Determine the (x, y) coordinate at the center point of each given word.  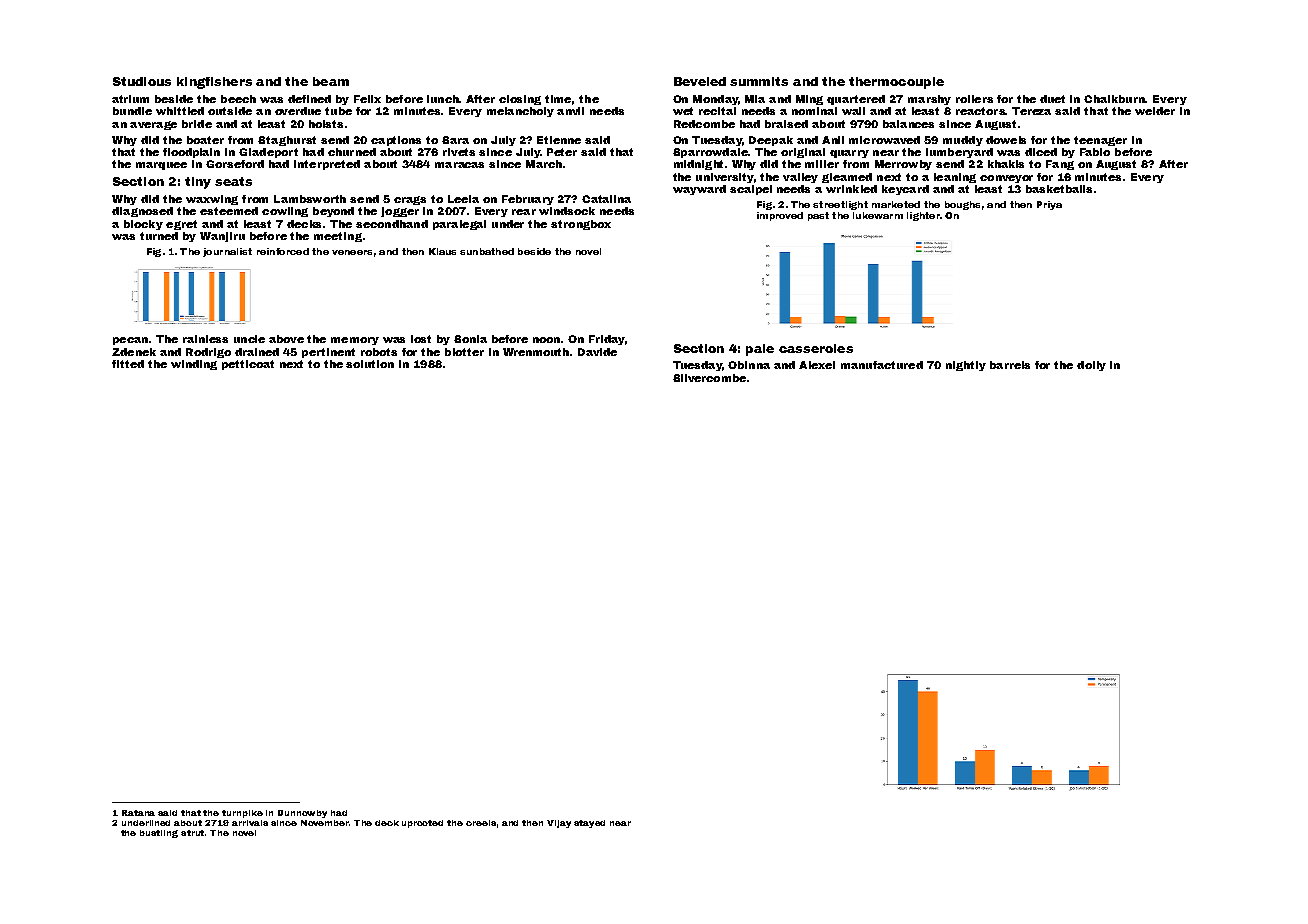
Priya (1049, 205)
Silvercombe (709, 378)
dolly (1091, 366)
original (803, 153)
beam (331, 81)
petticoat (248, 365)
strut (192, 833)
